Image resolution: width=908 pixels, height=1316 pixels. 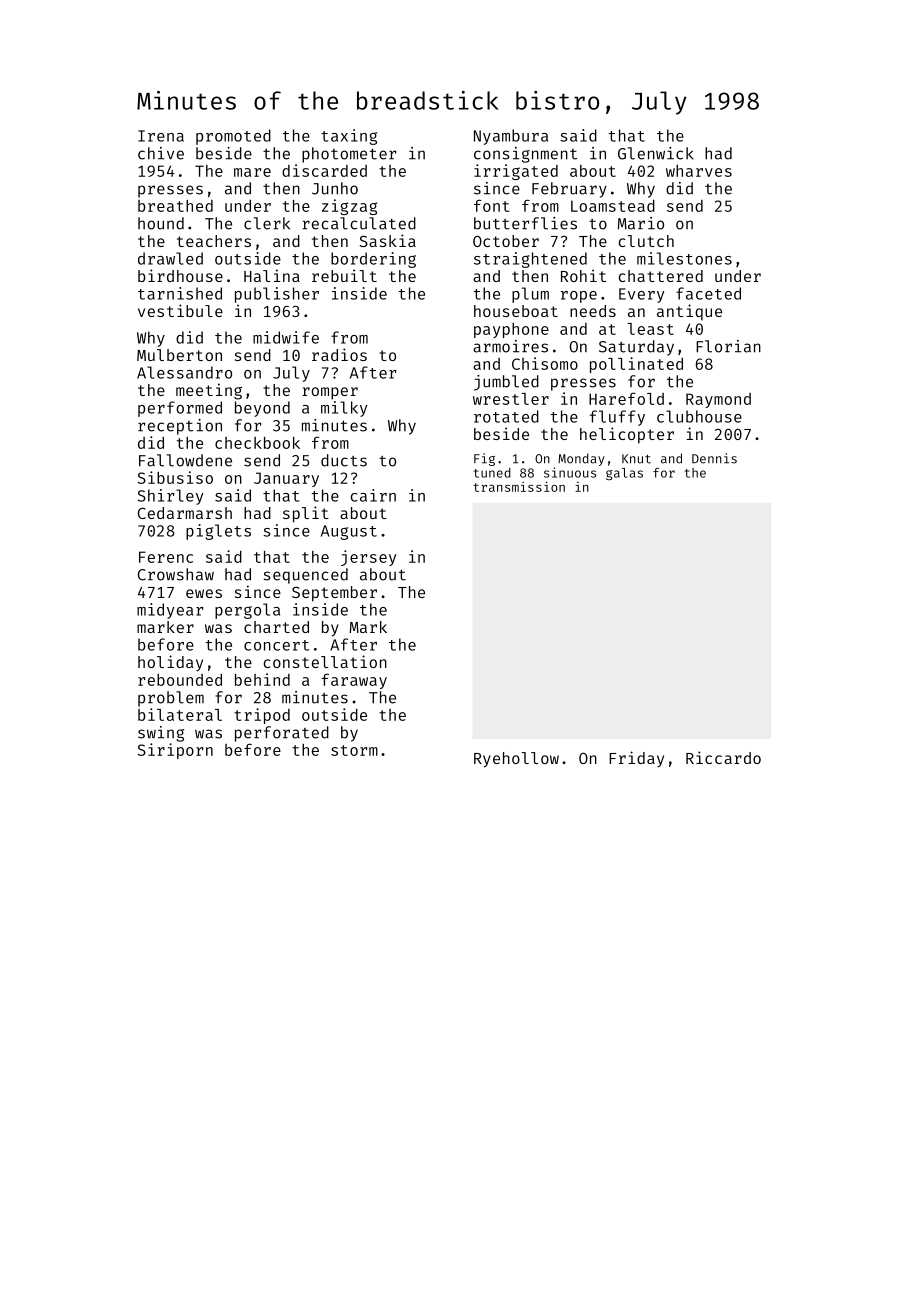 What do you see at coordinates (636, 759) in the image?
I see `Friday` at bounding box center [636, 759].
